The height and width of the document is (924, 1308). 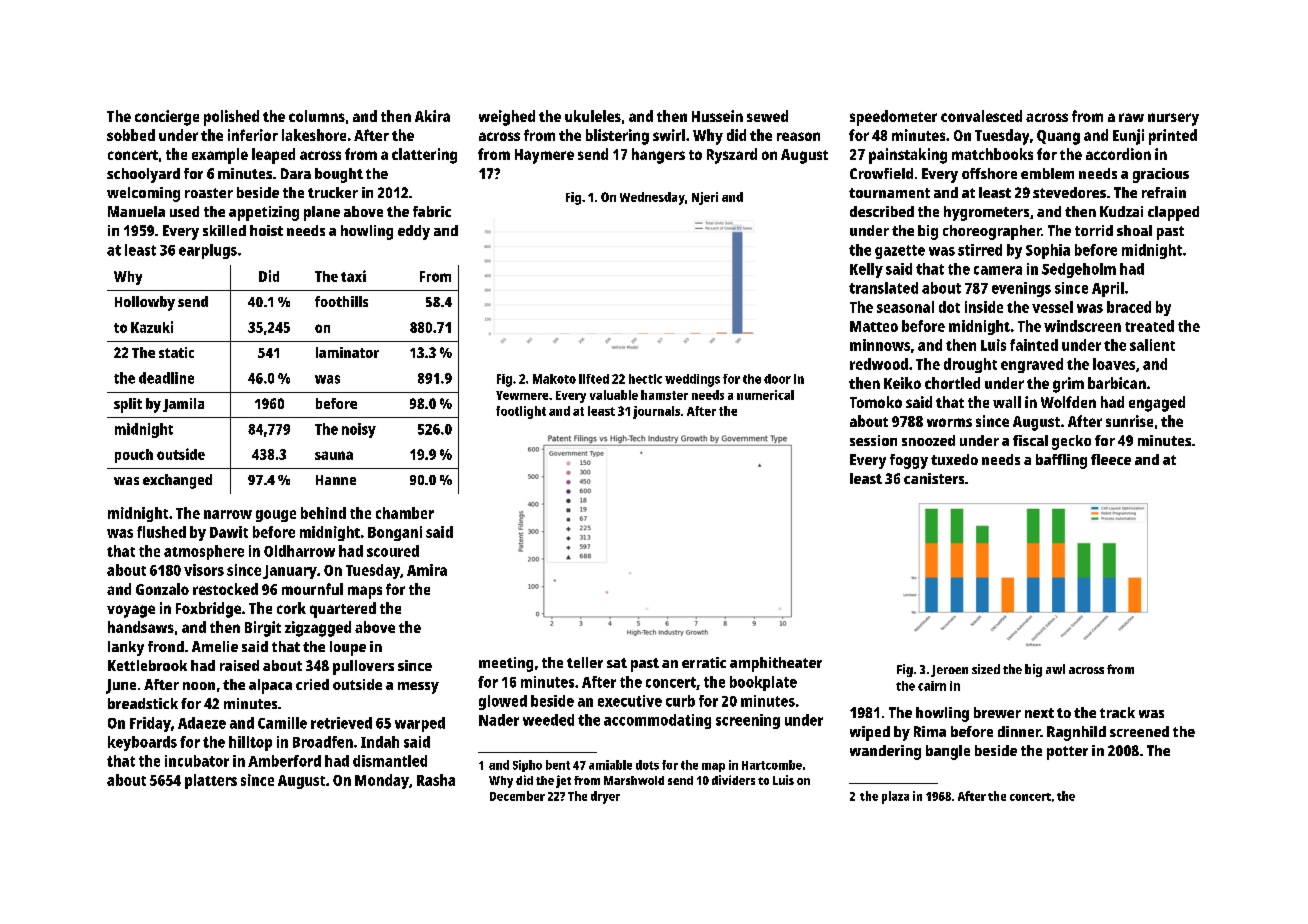 What do you see at coordinates (427, 570) in the document?
I see `Amira` at bounding box center [427, 570].
